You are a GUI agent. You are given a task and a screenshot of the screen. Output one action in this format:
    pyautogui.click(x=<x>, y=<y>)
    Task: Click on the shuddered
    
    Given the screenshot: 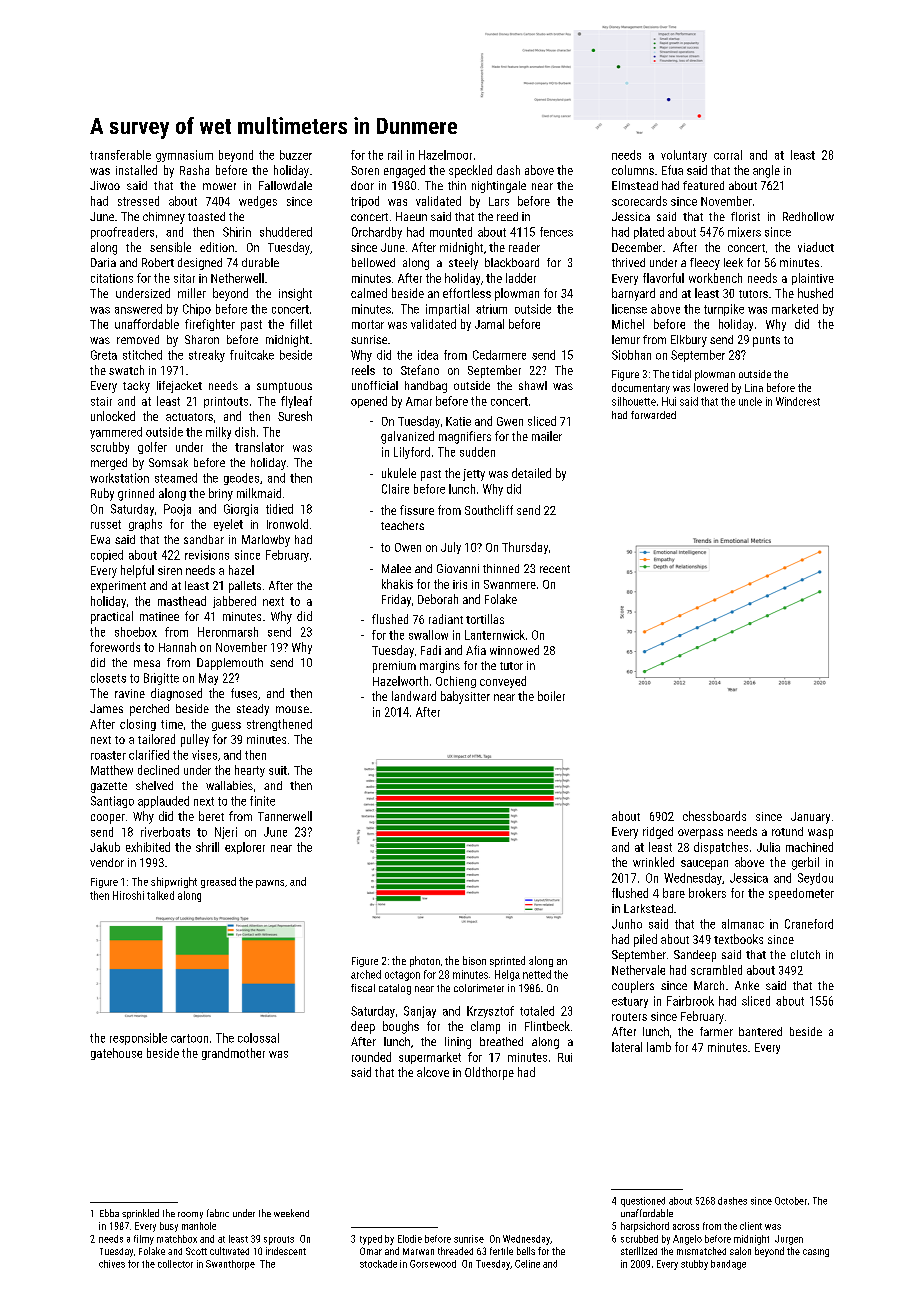 What is the action you would take?
    pyautogui.click(x=286, y=232)
